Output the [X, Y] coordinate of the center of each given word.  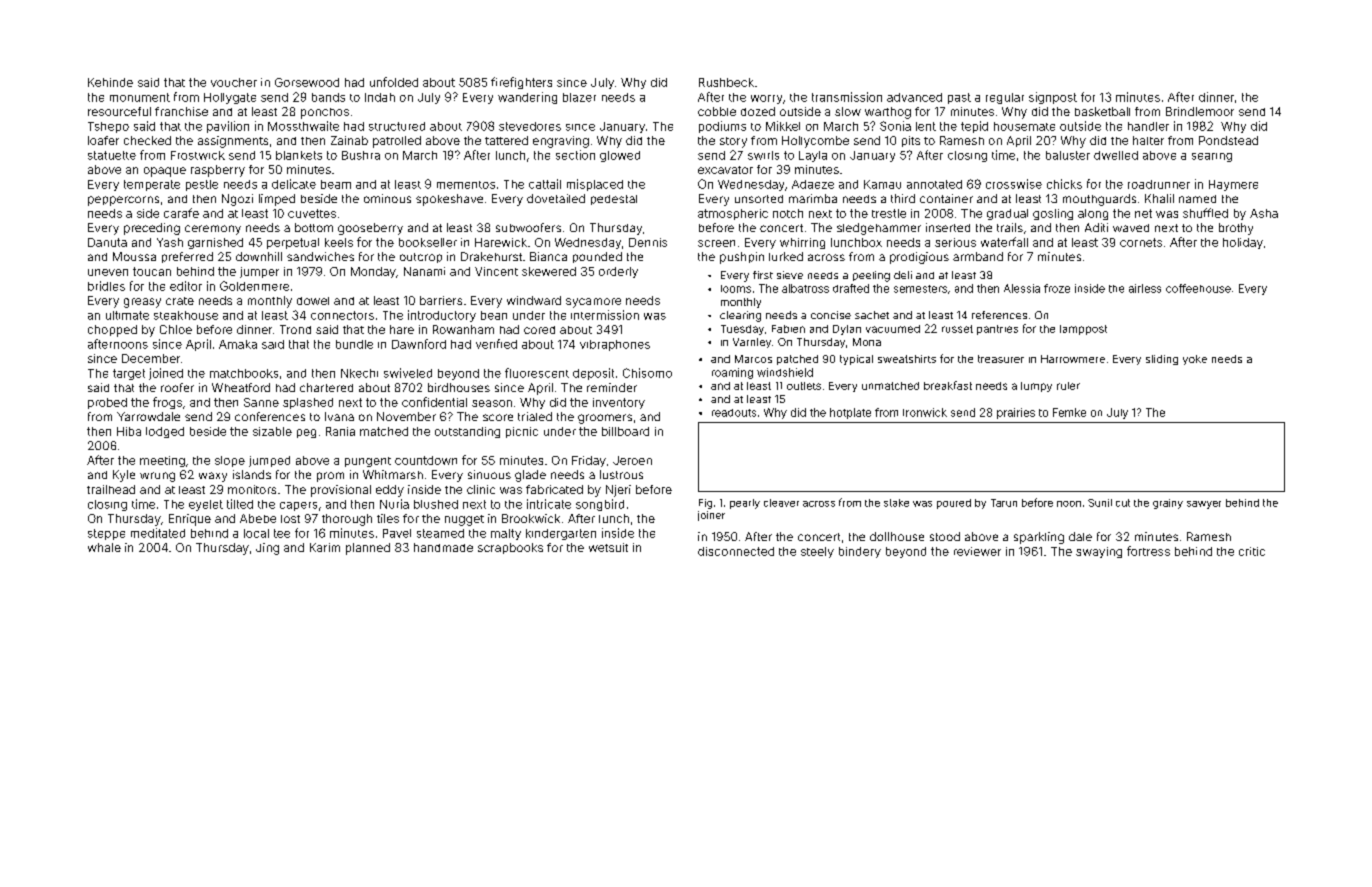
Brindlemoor [1200, 111]
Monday [373, 272]
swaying [1099, 552]
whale [104, 547]
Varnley [752, 343]
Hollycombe [815, 142]
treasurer [1001, 359]
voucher [234, 82]
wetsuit [608, 547]
